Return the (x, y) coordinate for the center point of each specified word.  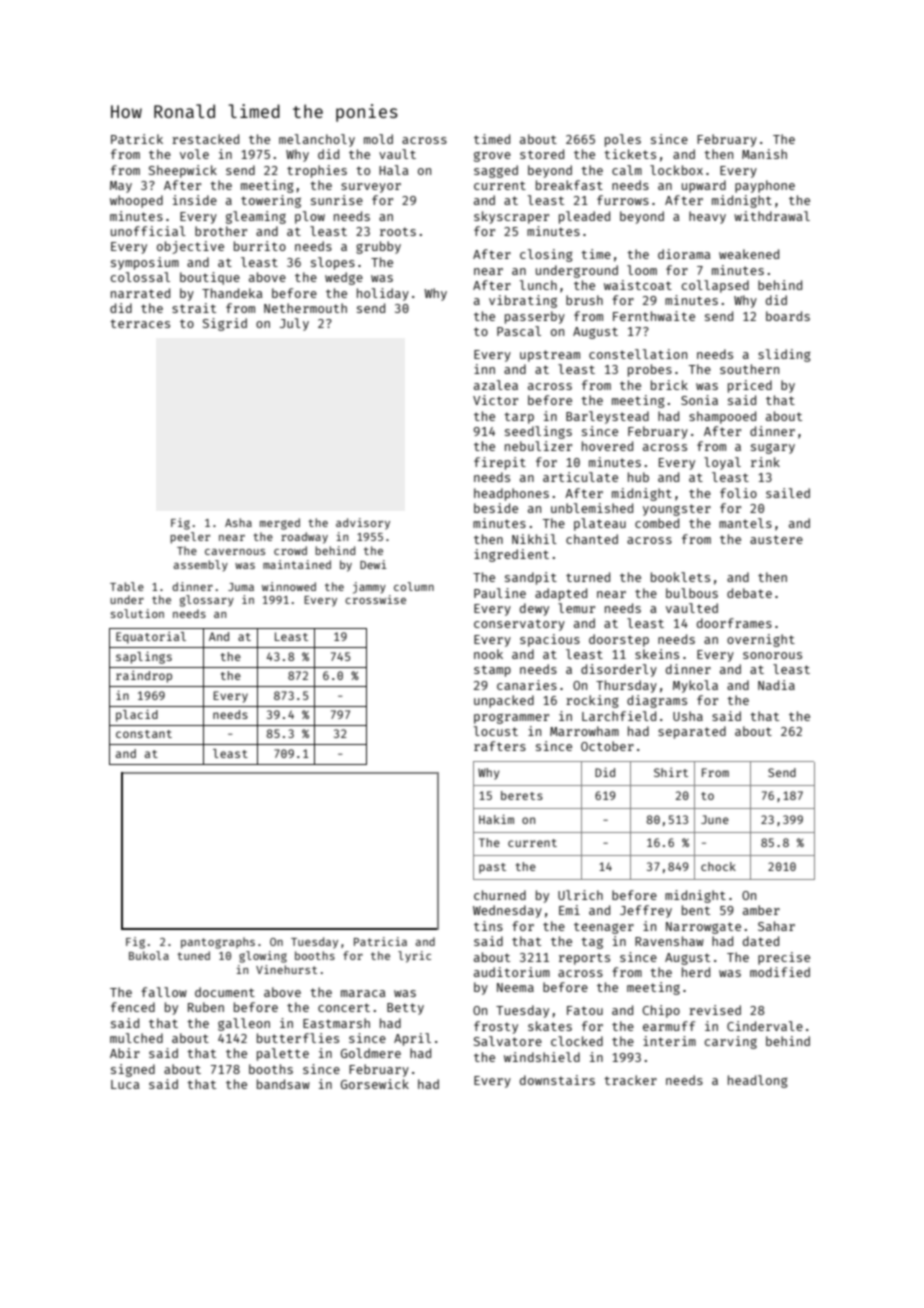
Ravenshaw (669, 941)
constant (144, 734)
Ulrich (580, 895)
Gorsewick (375, 1084)
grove (492, 156)
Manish (764, 154)
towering (271, 201)
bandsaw (283, 1084)
